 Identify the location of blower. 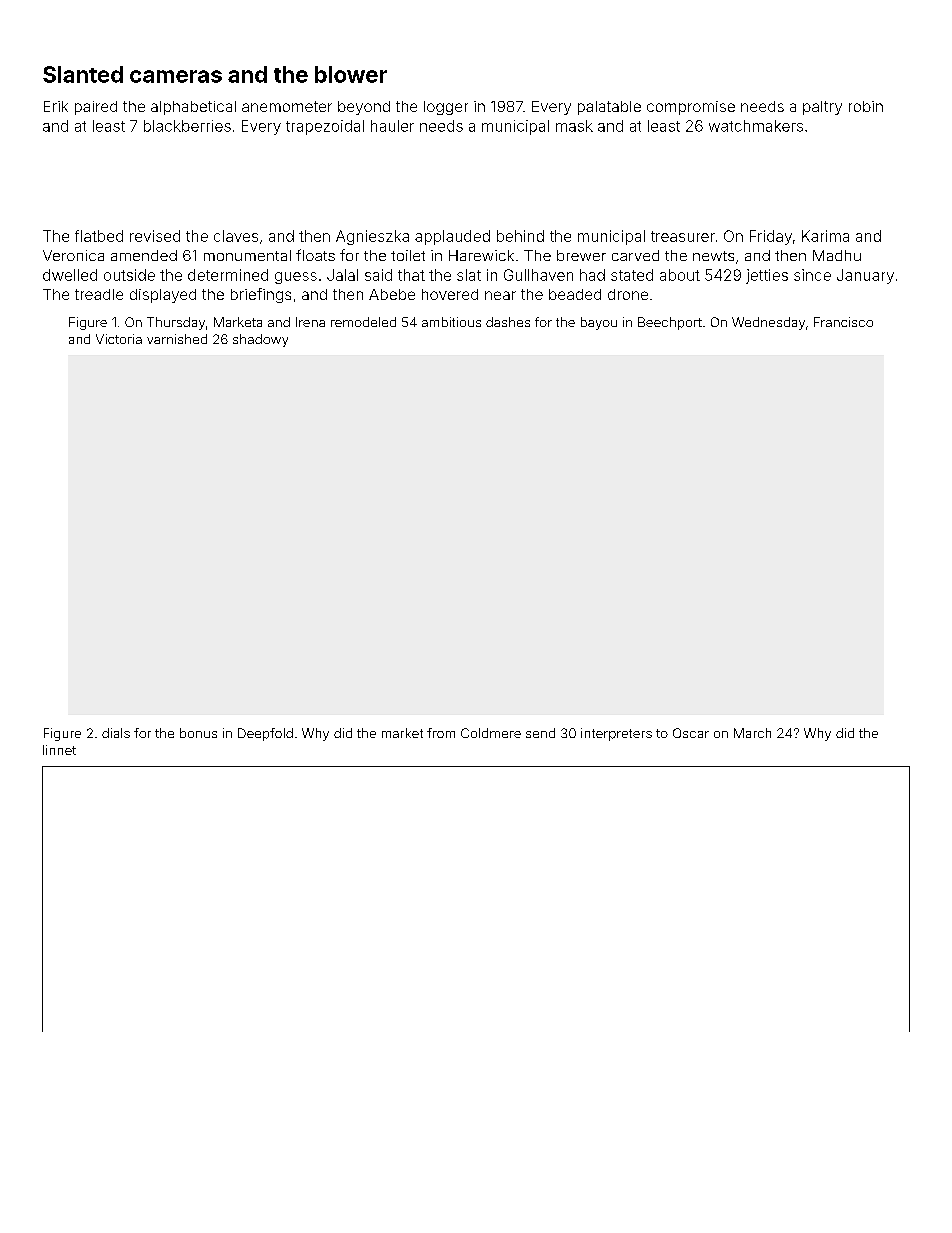
(351, 74).
